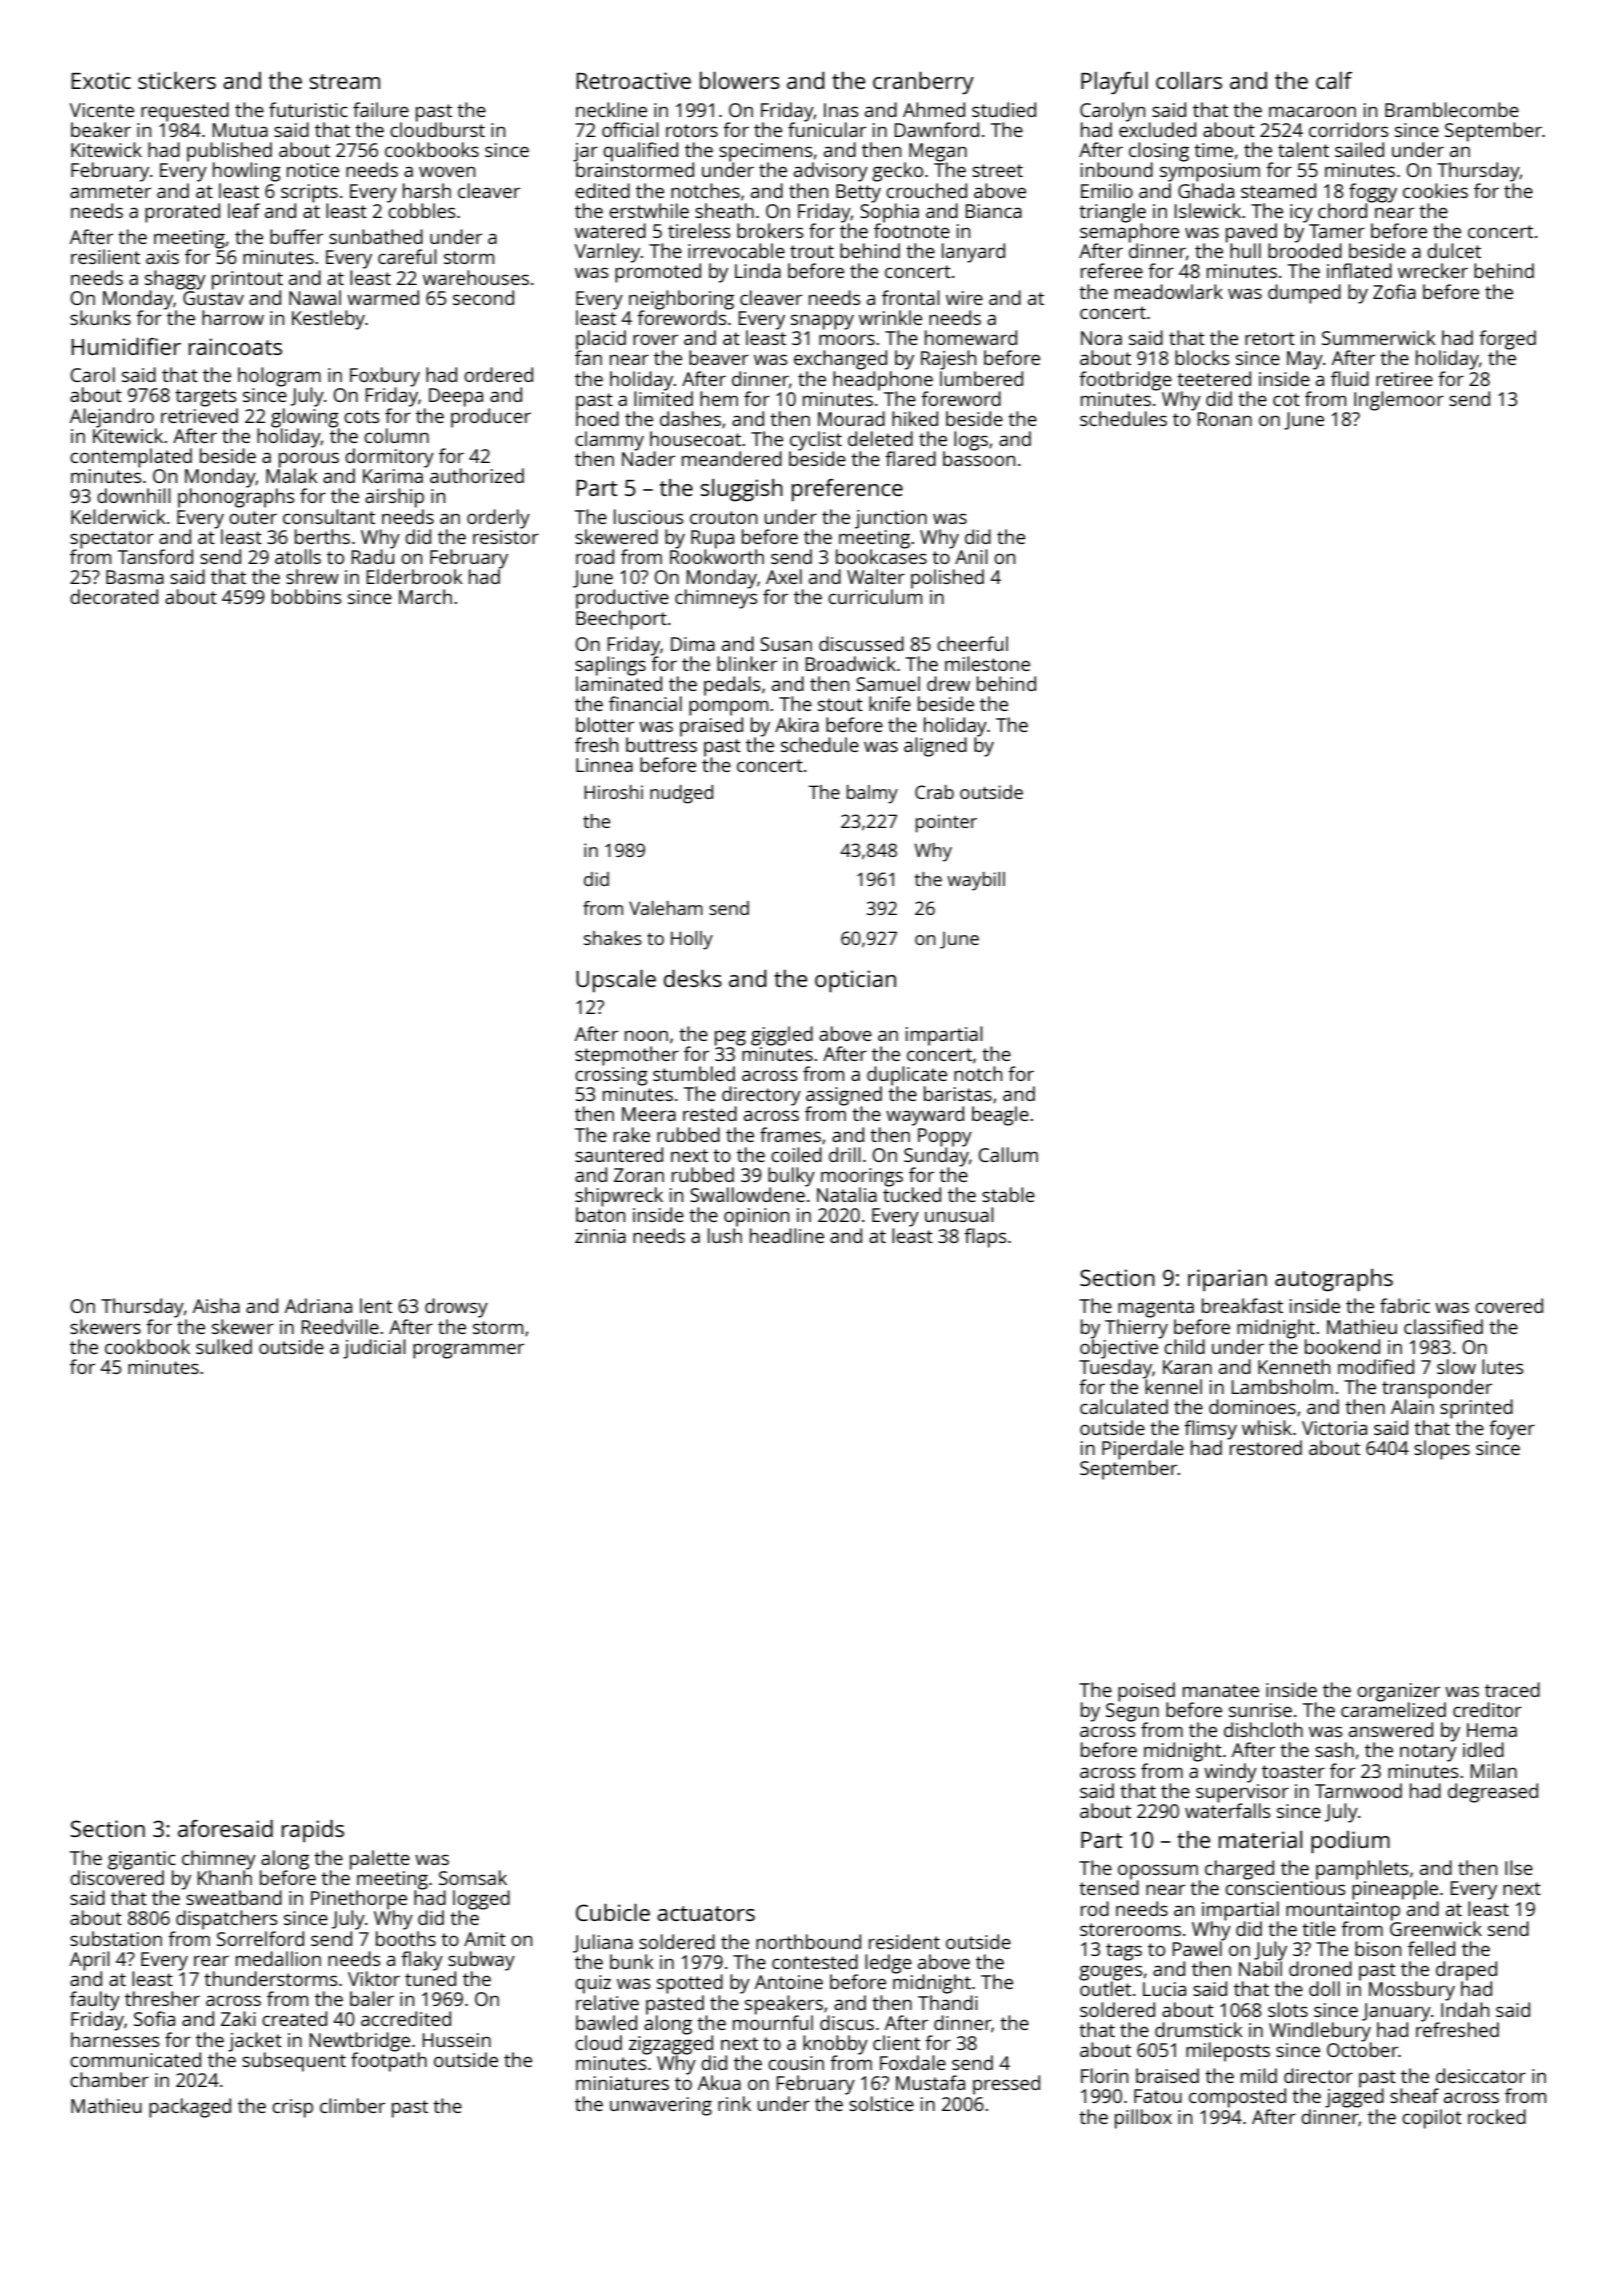  Describe the element at coordinates (247, 172) in the page. I see `howling` at that location.
